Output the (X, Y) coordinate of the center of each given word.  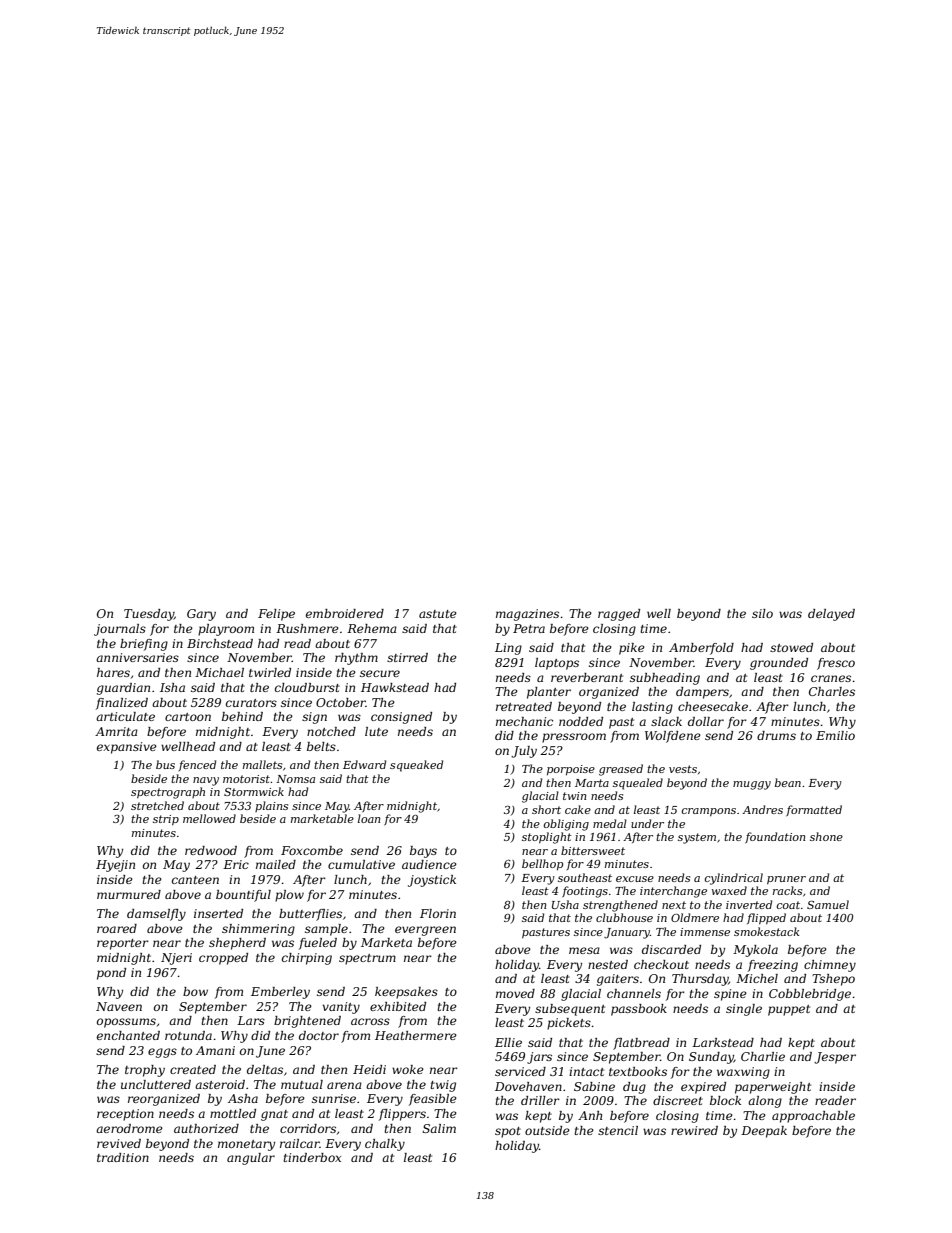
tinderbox (312, 1157)
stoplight (547, 838)
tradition (123, 1157)
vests (683, 769)
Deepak (764, 1132)
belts (321, 746)
